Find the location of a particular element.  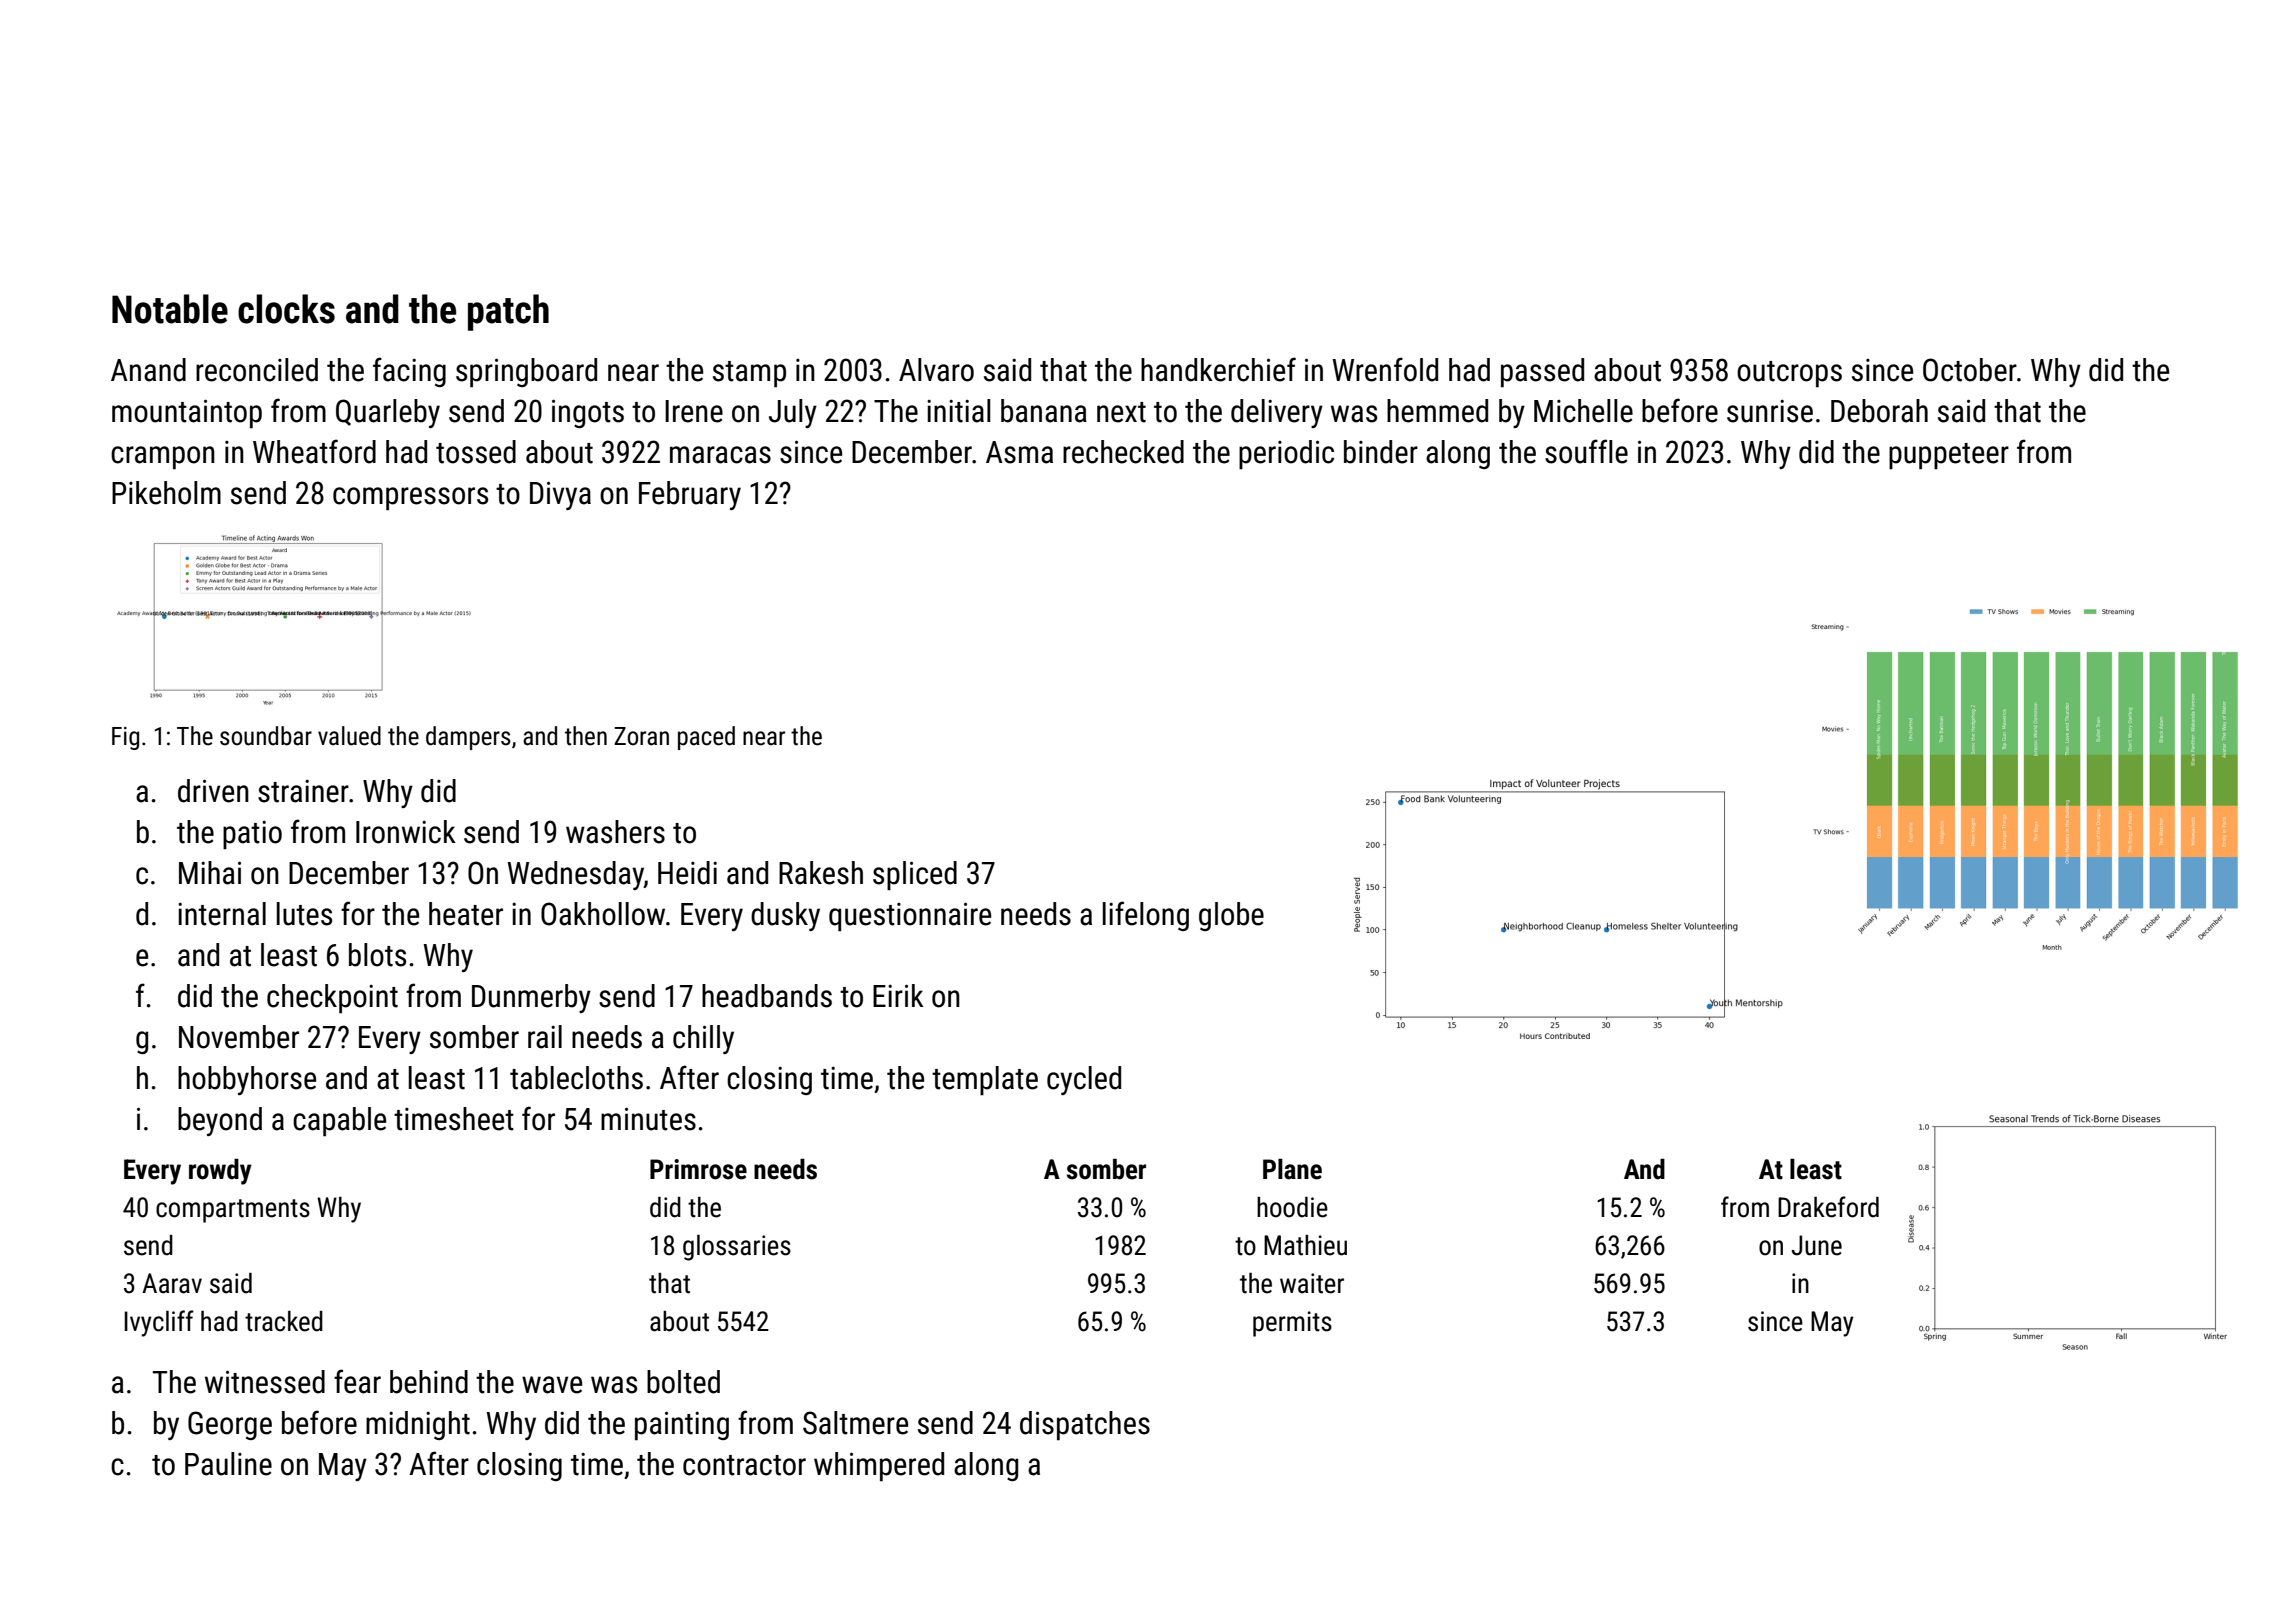

Saltmere is located at coordinates (855, 1423).
